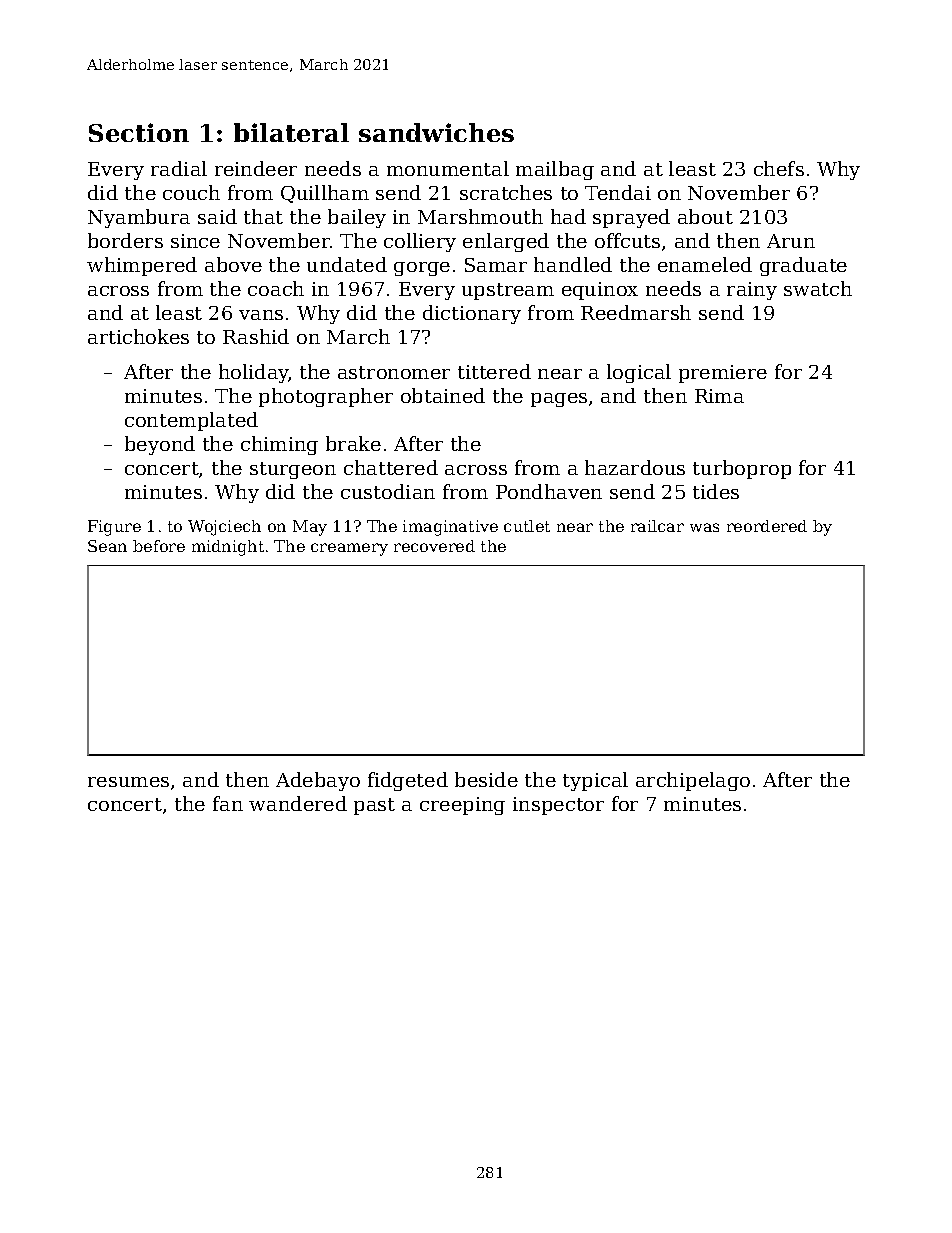  What do you see at coordinates (374, 806) in the image?
I see `past` at bounding box center [374, 806].
